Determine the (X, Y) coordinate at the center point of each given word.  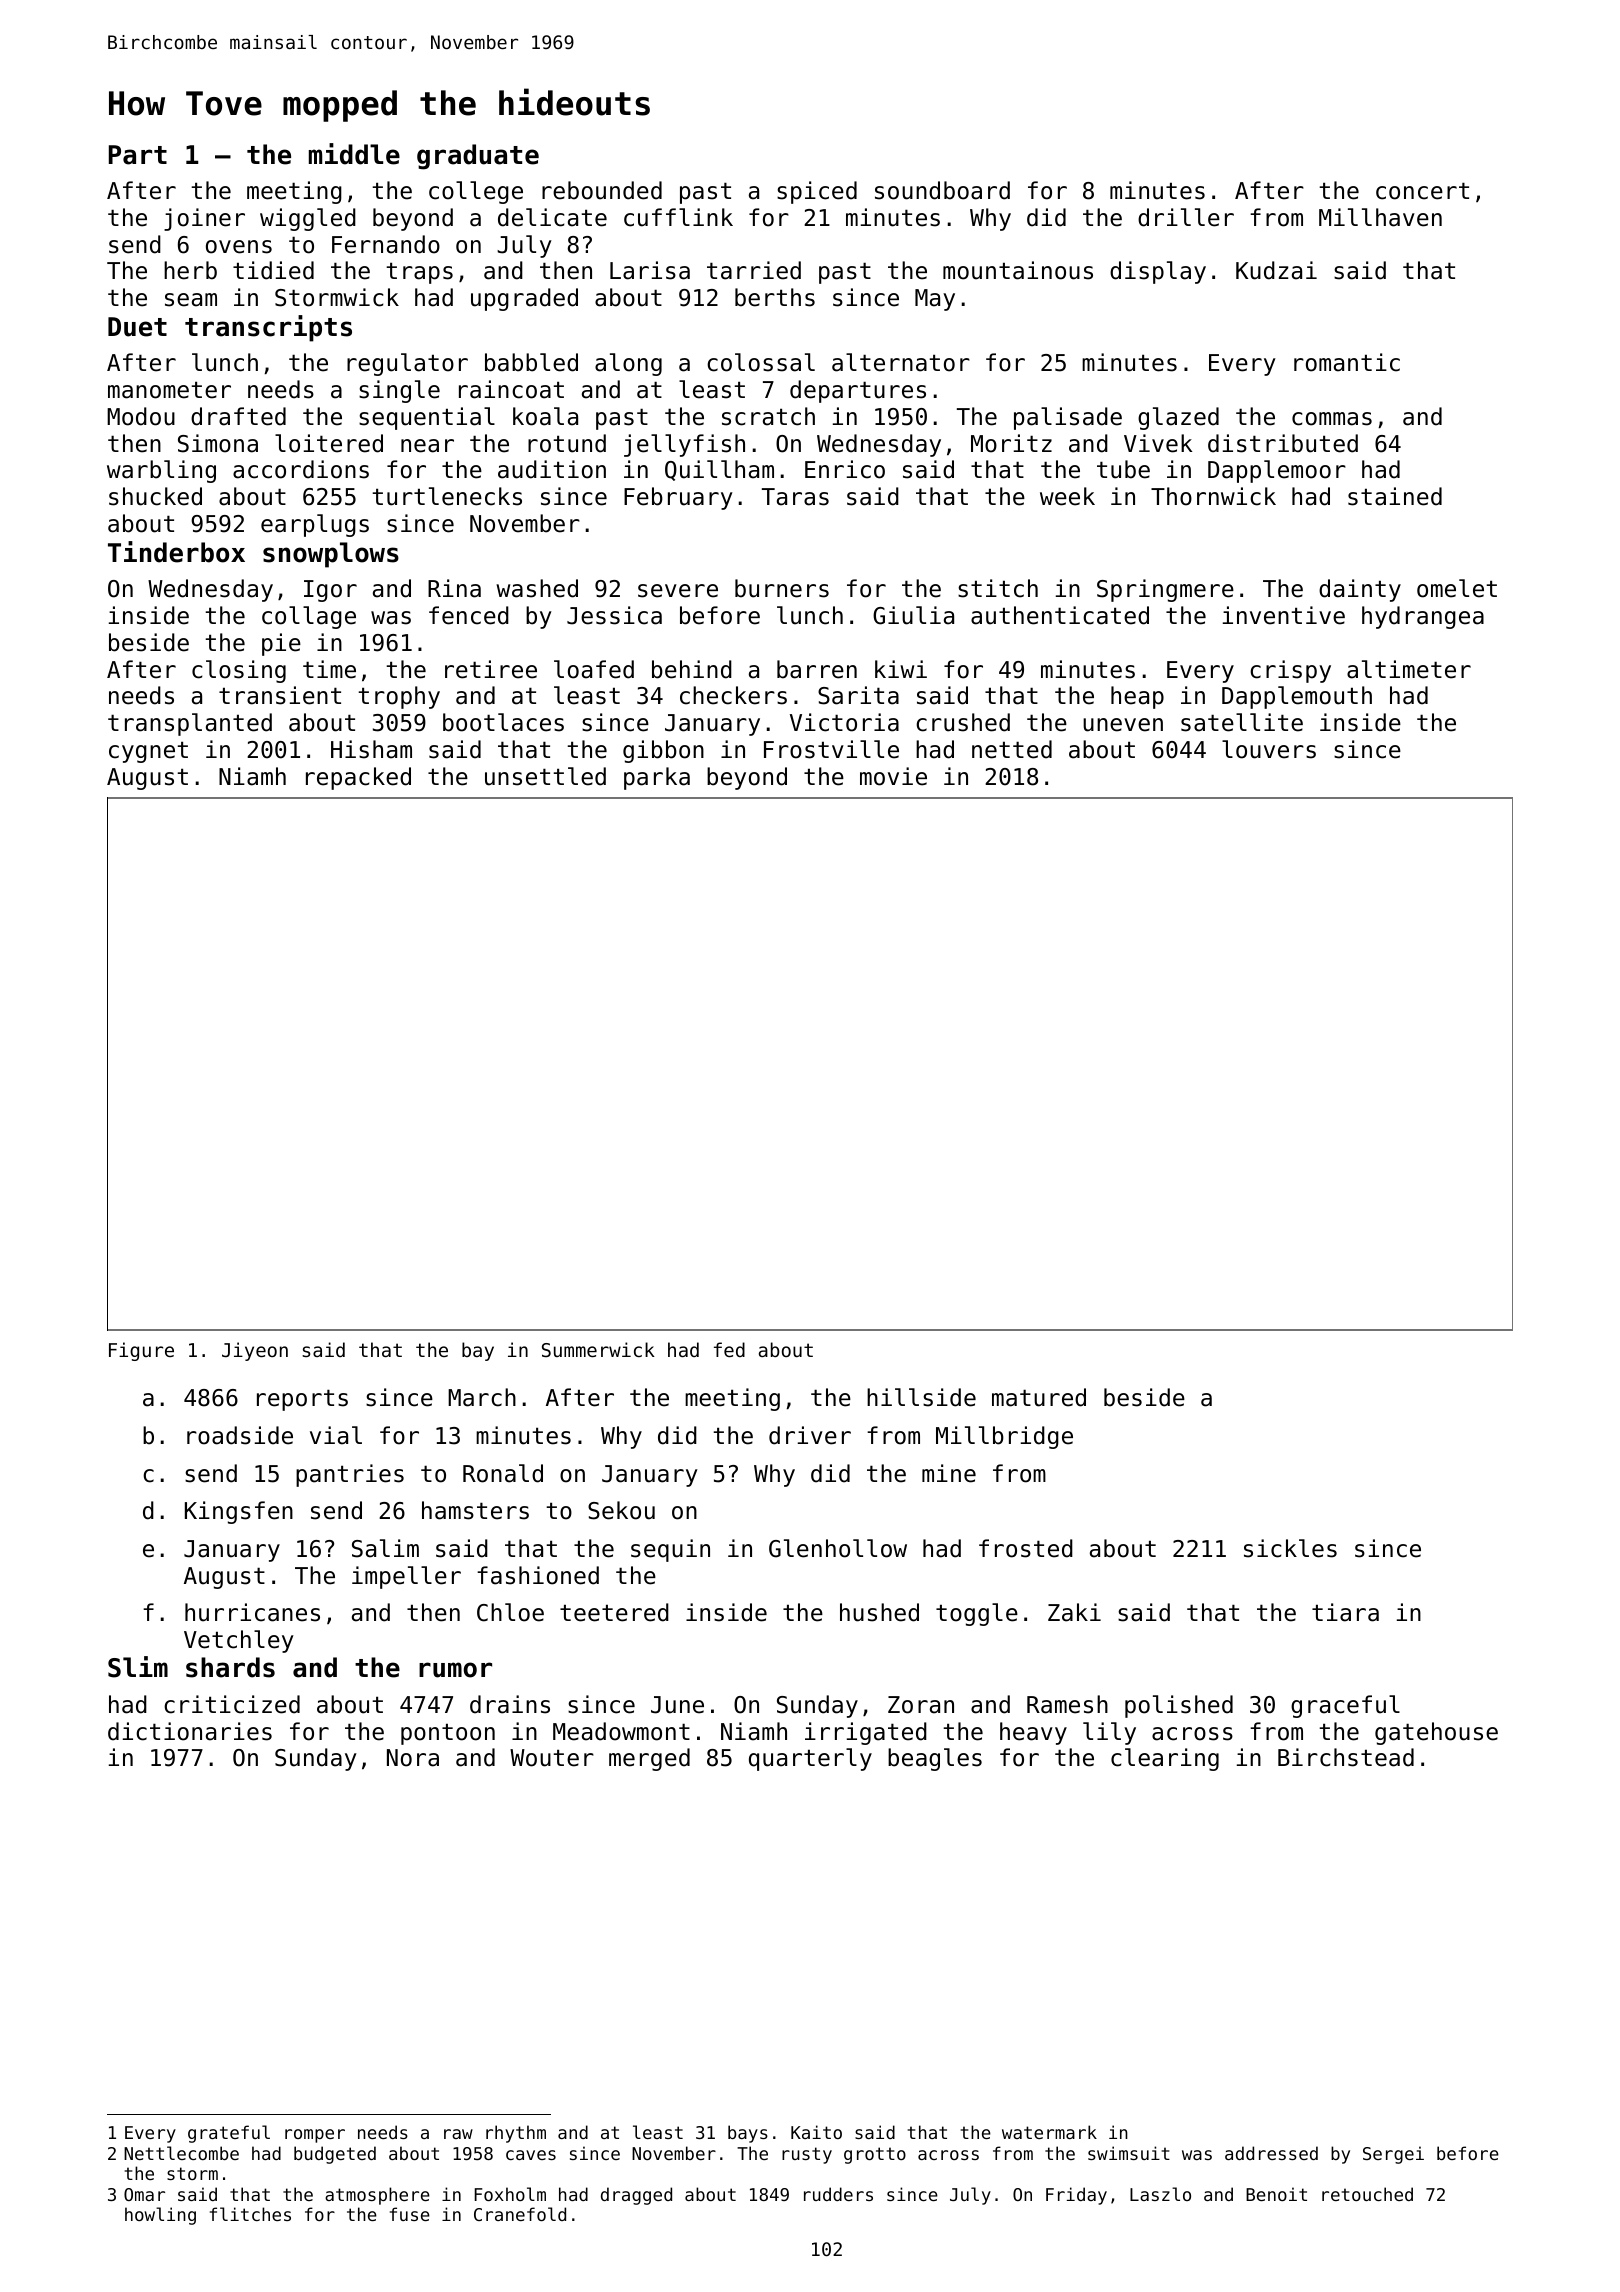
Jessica (614, 615)
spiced (817, 192)
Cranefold (520, 2214)
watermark (1049, 2132)
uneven (1123, 725)
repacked (358, 778)
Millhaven (1380, 217)
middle (354, 154)
